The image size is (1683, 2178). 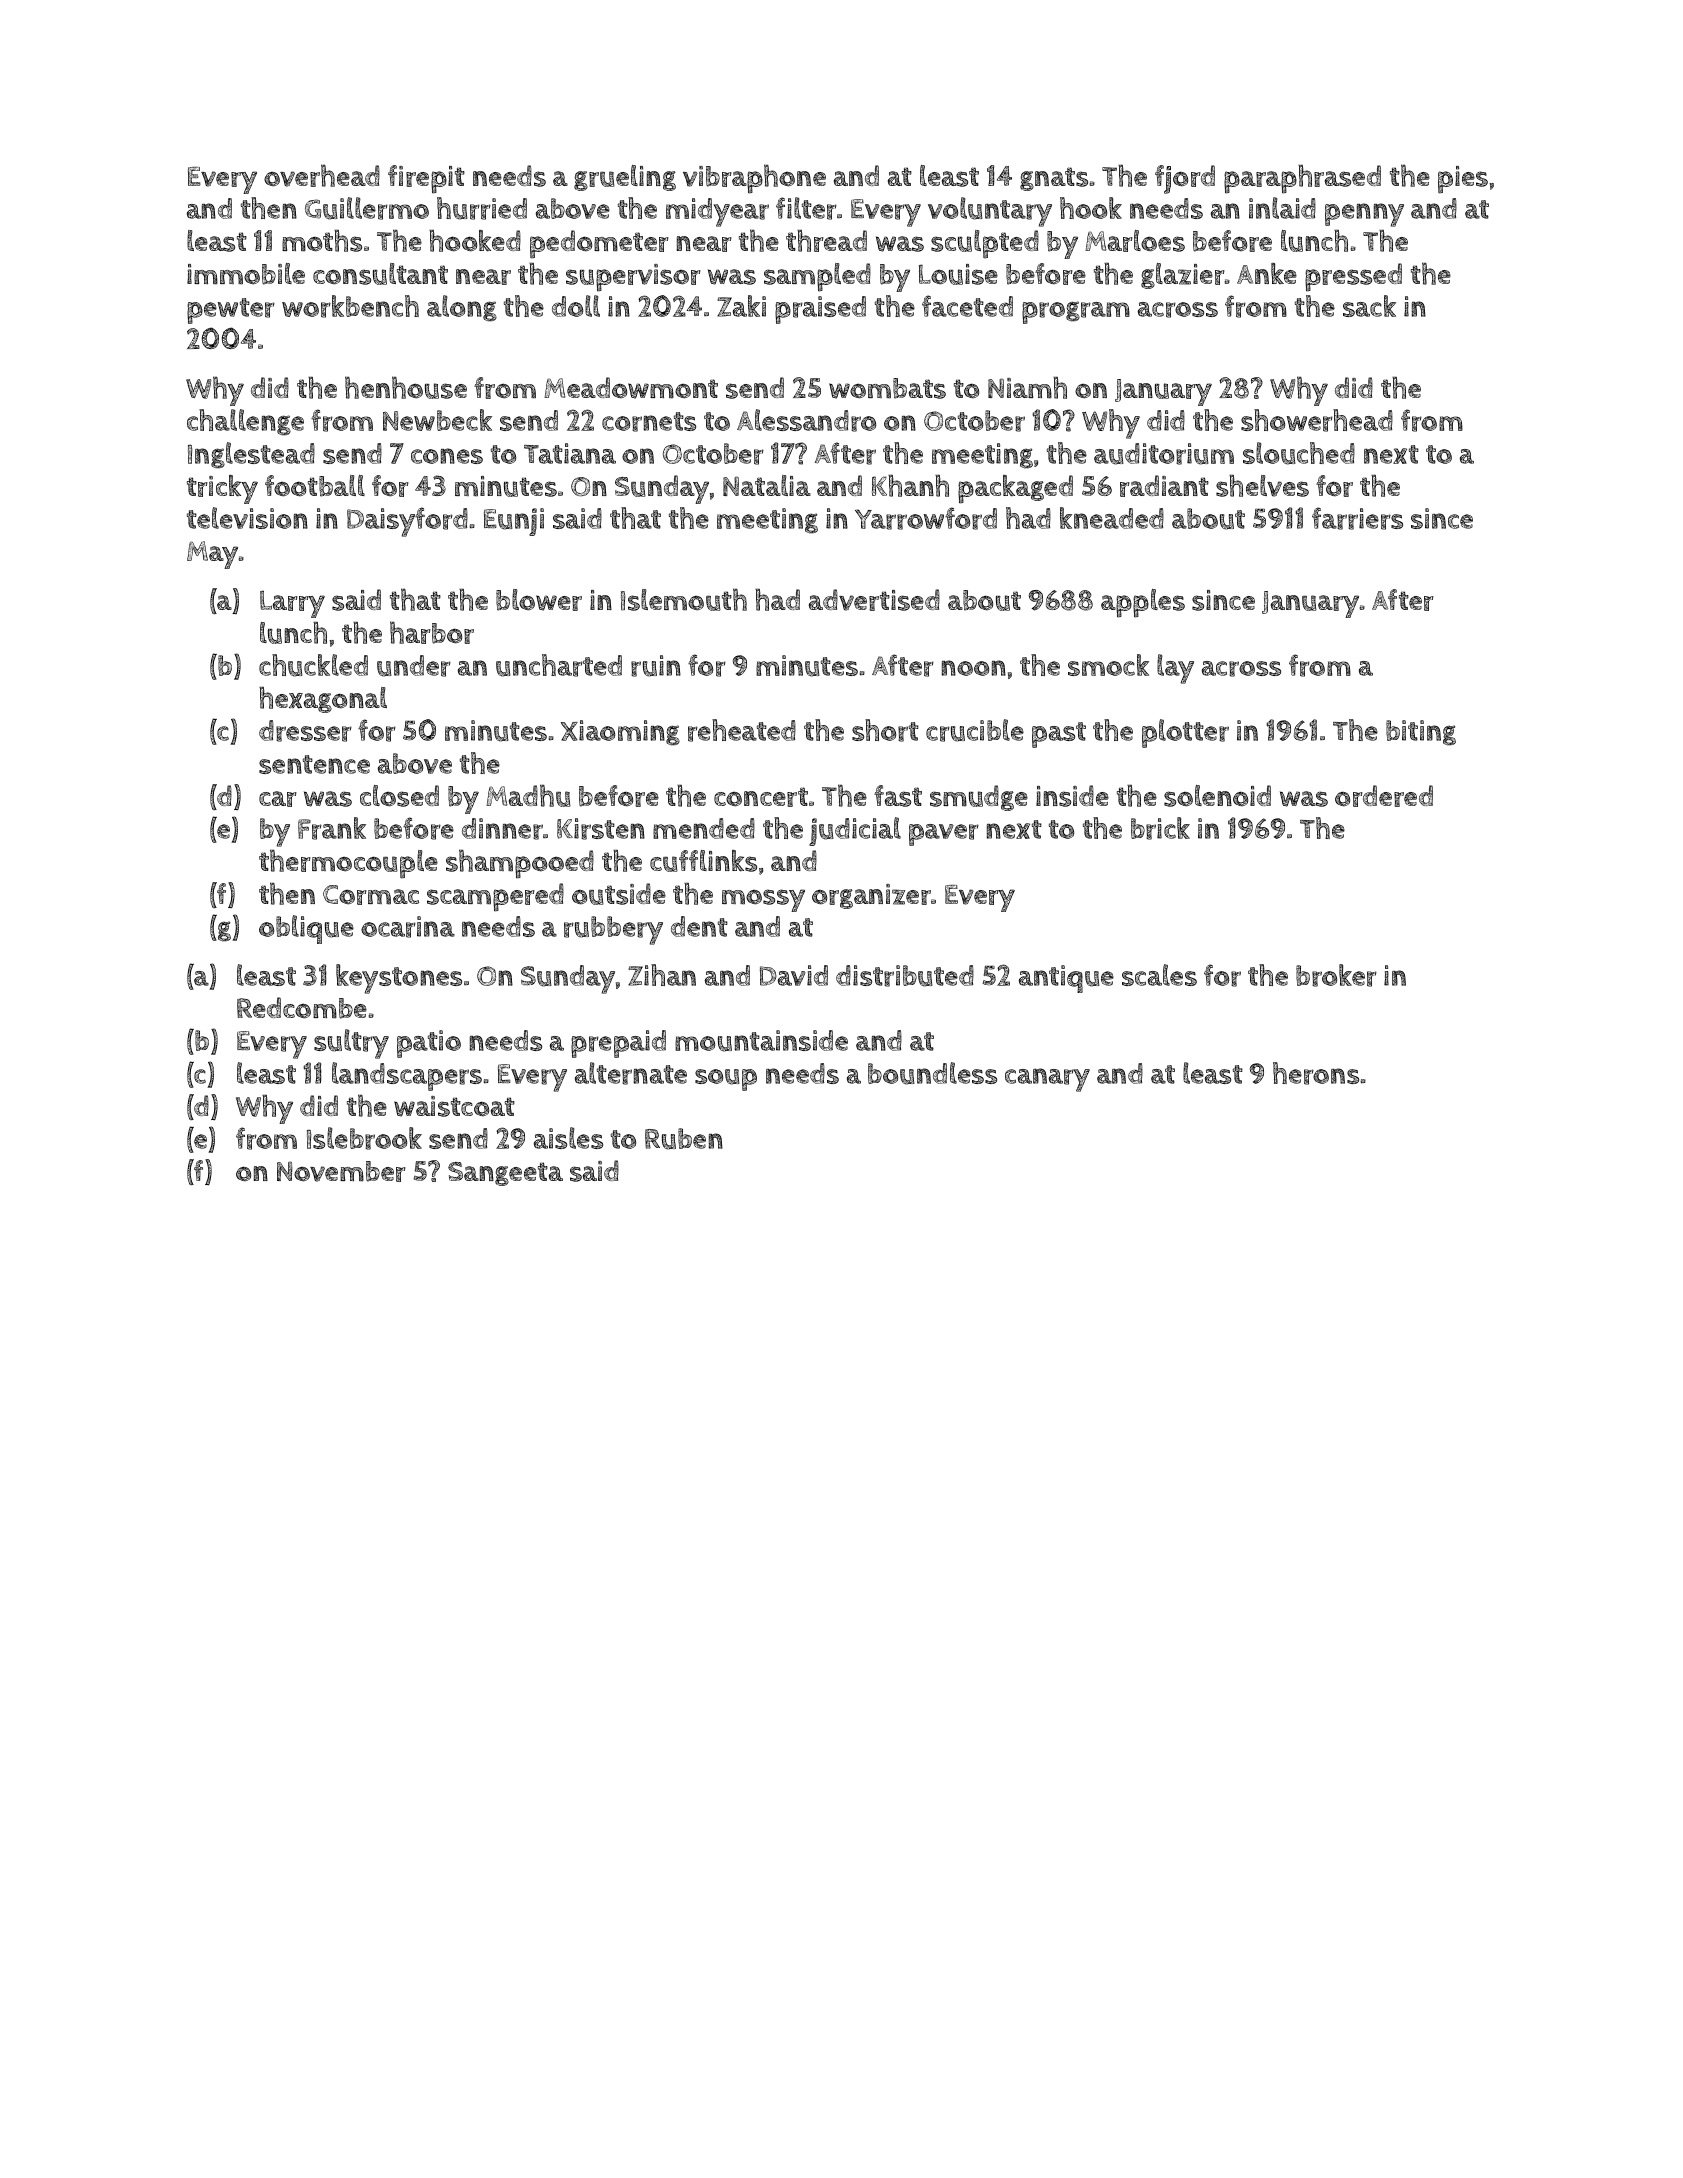 I want to click on David, so click(x=794, y=975).
